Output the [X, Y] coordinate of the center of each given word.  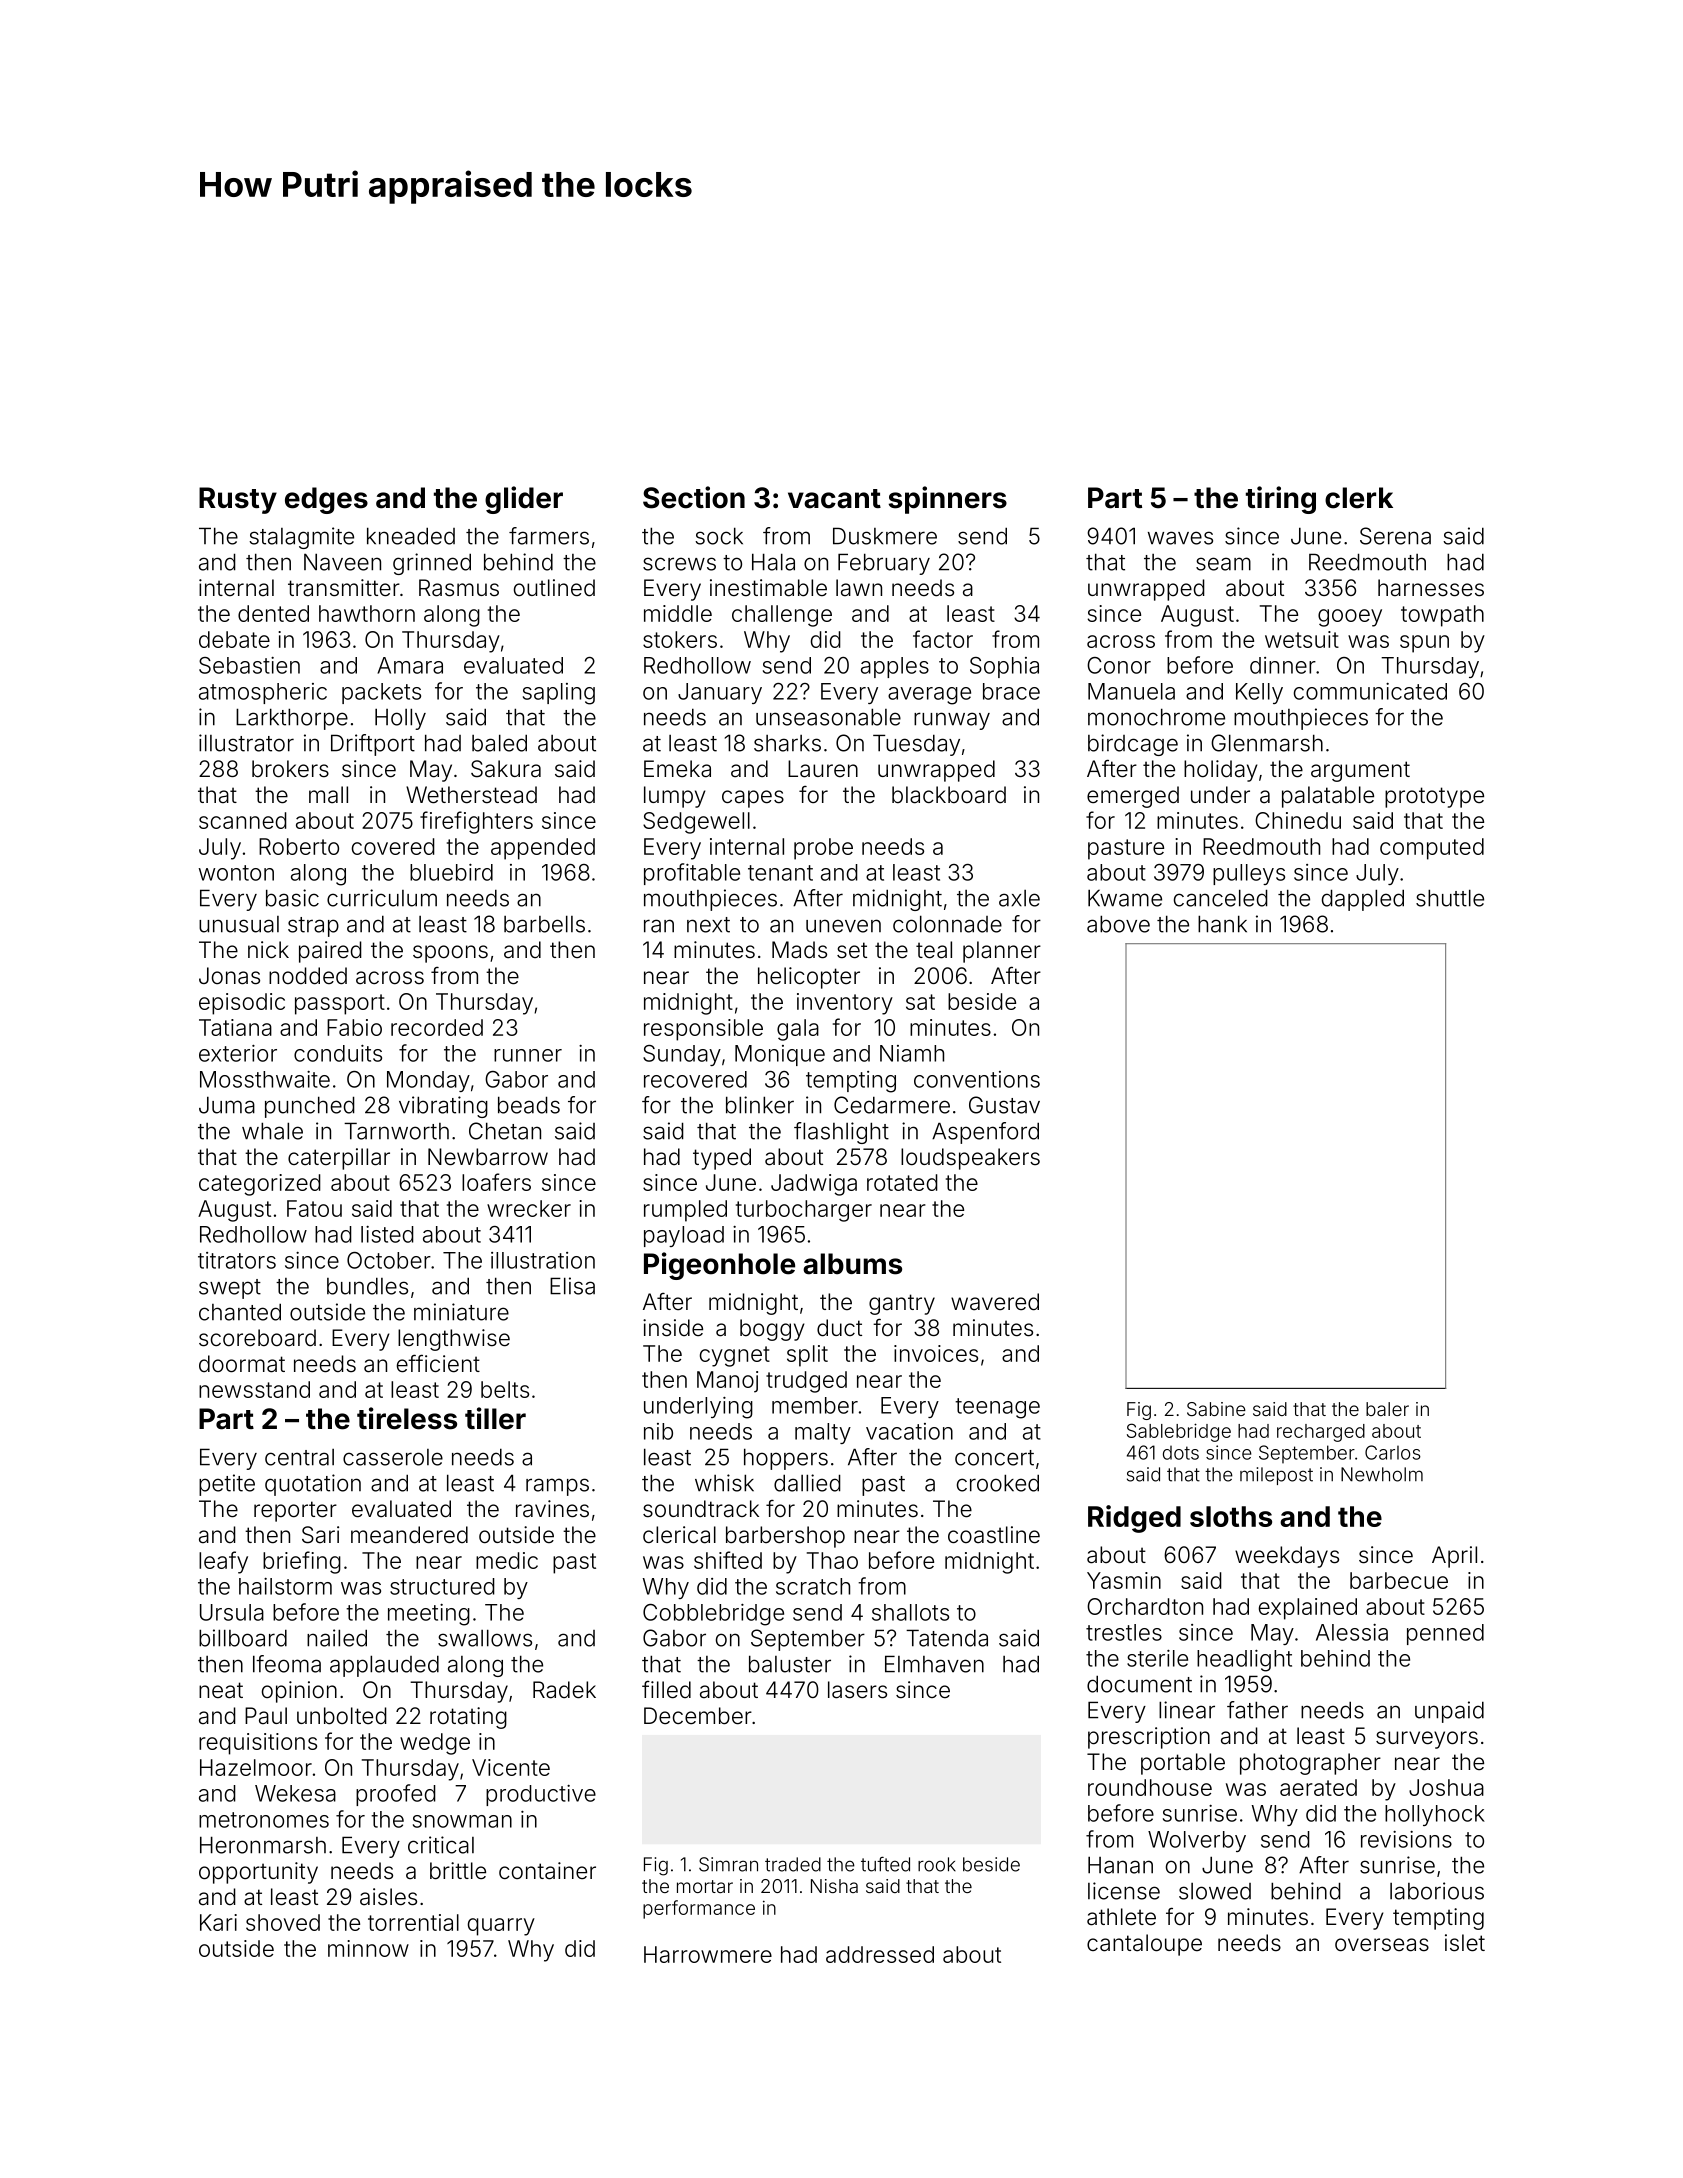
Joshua [1446, 1787]
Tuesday [916, 745]
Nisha [834, 1886]
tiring [1281, 500]
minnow [368, 1948]
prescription [1149, 1738]
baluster [790, 1664]
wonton [236, 873]
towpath [1442, 616]
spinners [948, 500]
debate [234, 639]
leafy [223, 1562]
